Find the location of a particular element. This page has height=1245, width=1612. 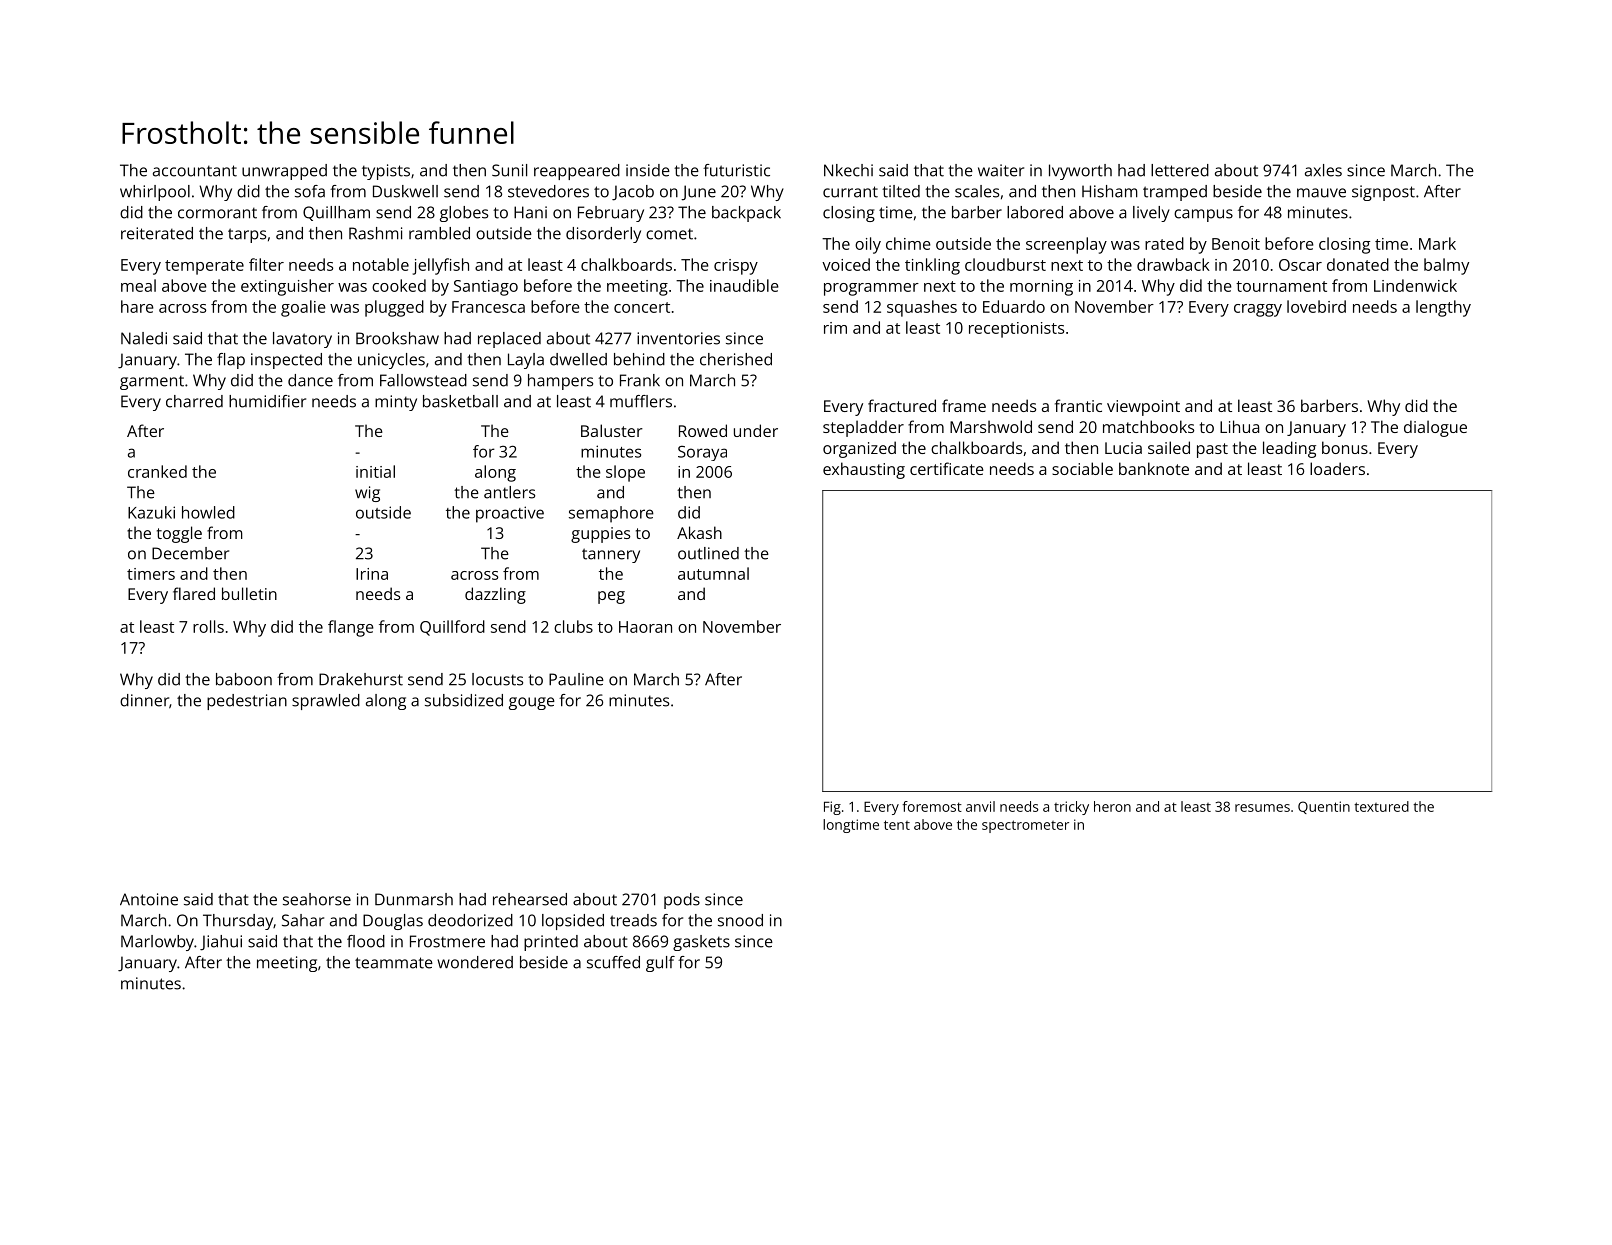

axles is located at coordinates (1323, 170).
